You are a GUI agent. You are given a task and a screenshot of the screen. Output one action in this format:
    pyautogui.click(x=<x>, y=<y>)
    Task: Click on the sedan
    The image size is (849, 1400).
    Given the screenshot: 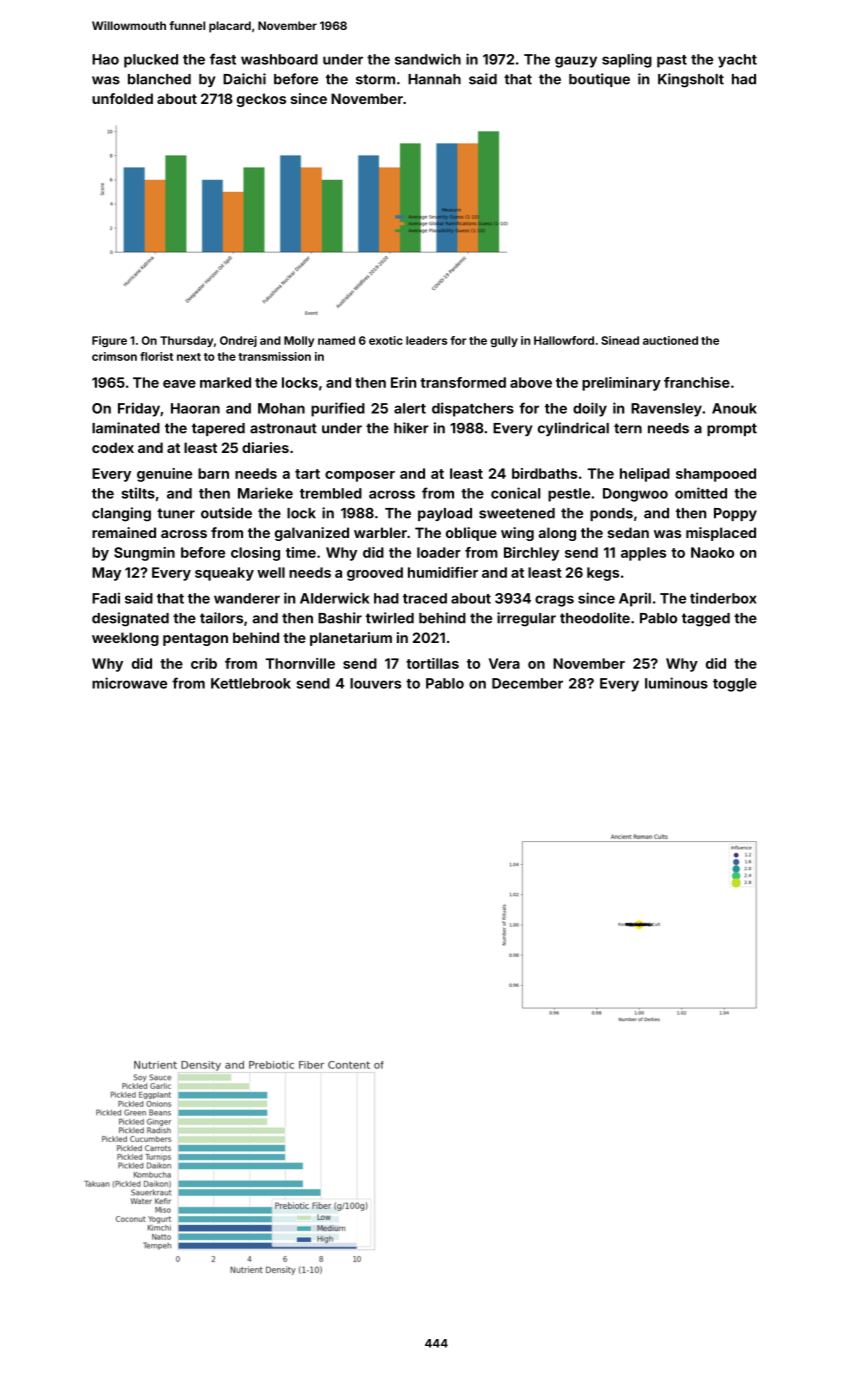 What is the action you would take?
    pyautogui.click(x=628, y=532)
